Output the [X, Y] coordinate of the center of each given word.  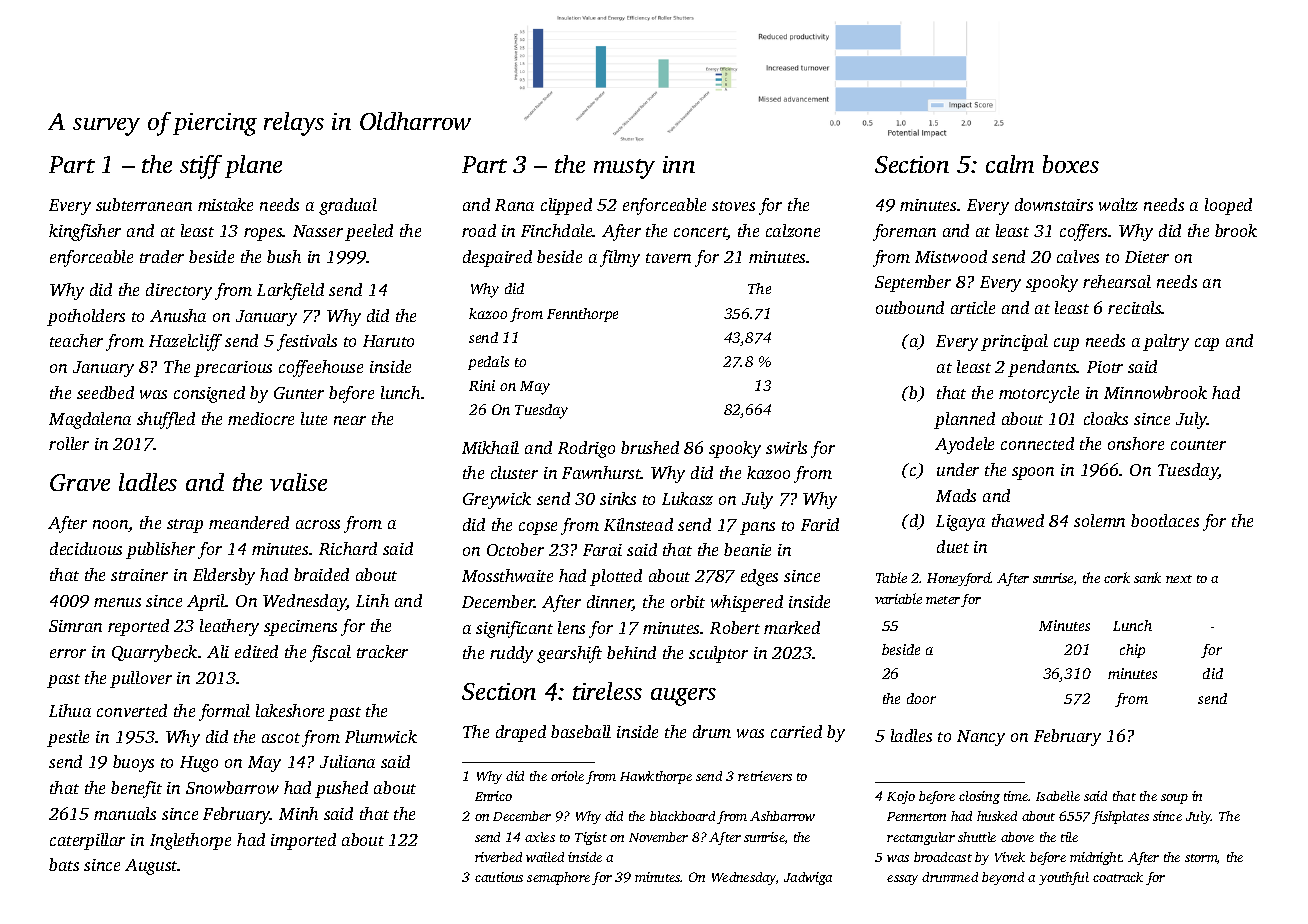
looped [1228, 206]
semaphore [558, 878]
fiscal [330, 653]
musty [624, 169]
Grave [80, 482]
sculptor [718, 654]
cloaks [1106, 418]
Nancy [981, 738]
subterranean [144, 204]
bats [64, 864]
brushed [650, 447]
